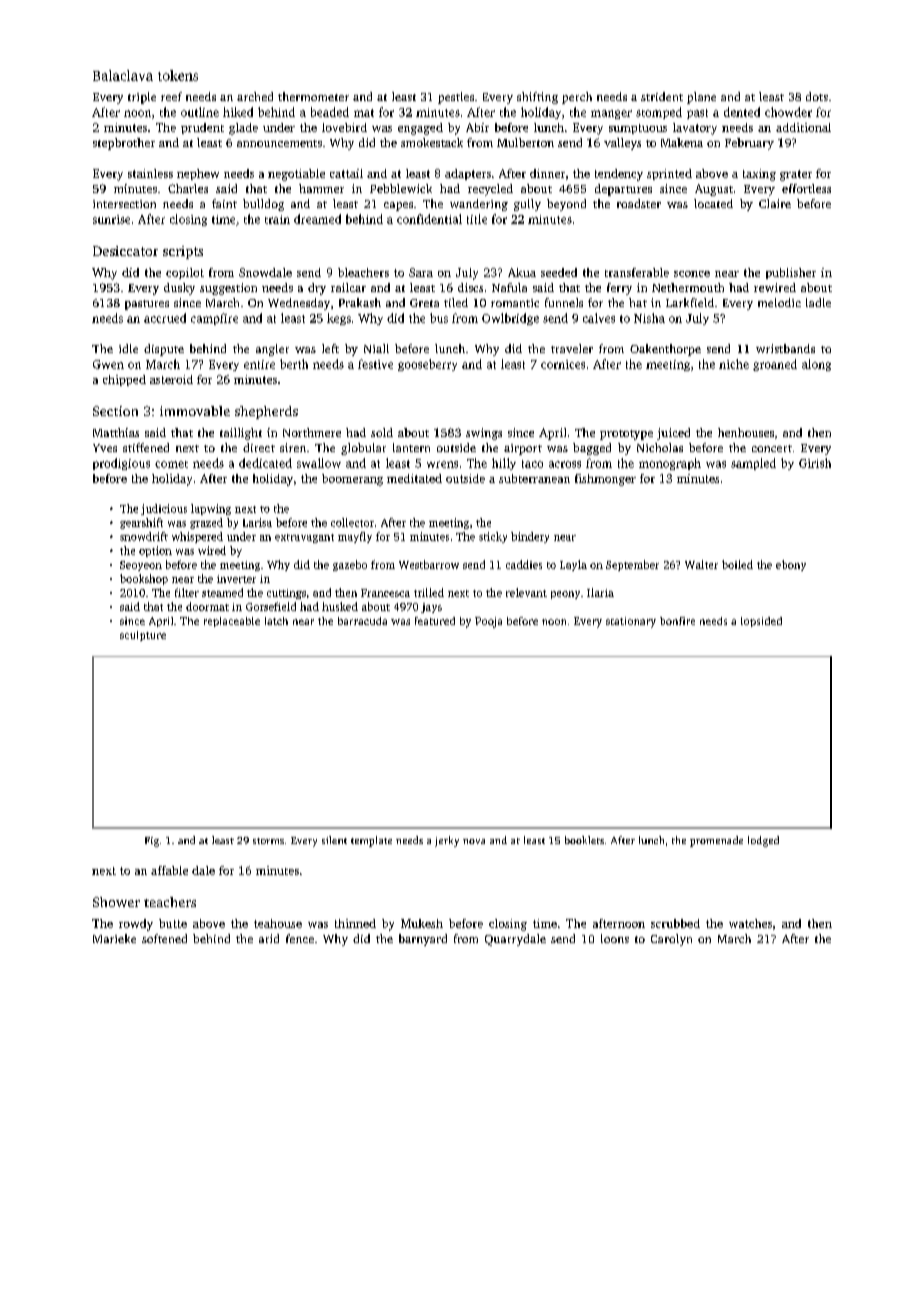 Image resolution: width=924 pixels, height=1308 pixels. I want to click on storms, so click(268, 841).
